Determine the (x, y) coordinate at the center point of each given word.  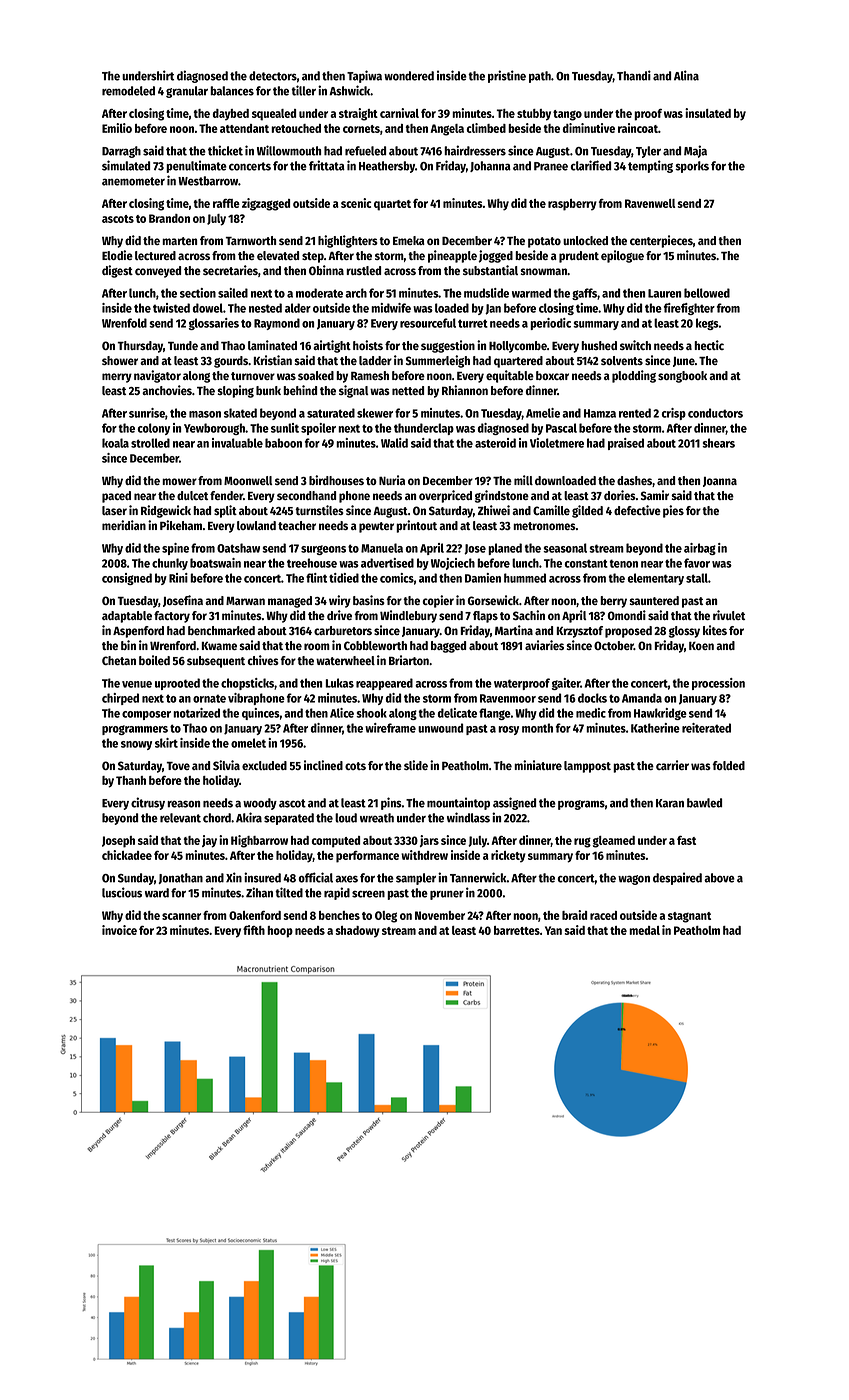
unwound (440, 728)
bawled (704, 803)
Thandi (634, 75)
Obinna (326, 270)
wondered (409, 76)
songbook (682, 377)
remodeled (128, 91)
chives (263, 660)
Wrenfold (124, 323)
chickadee (127, 855)
